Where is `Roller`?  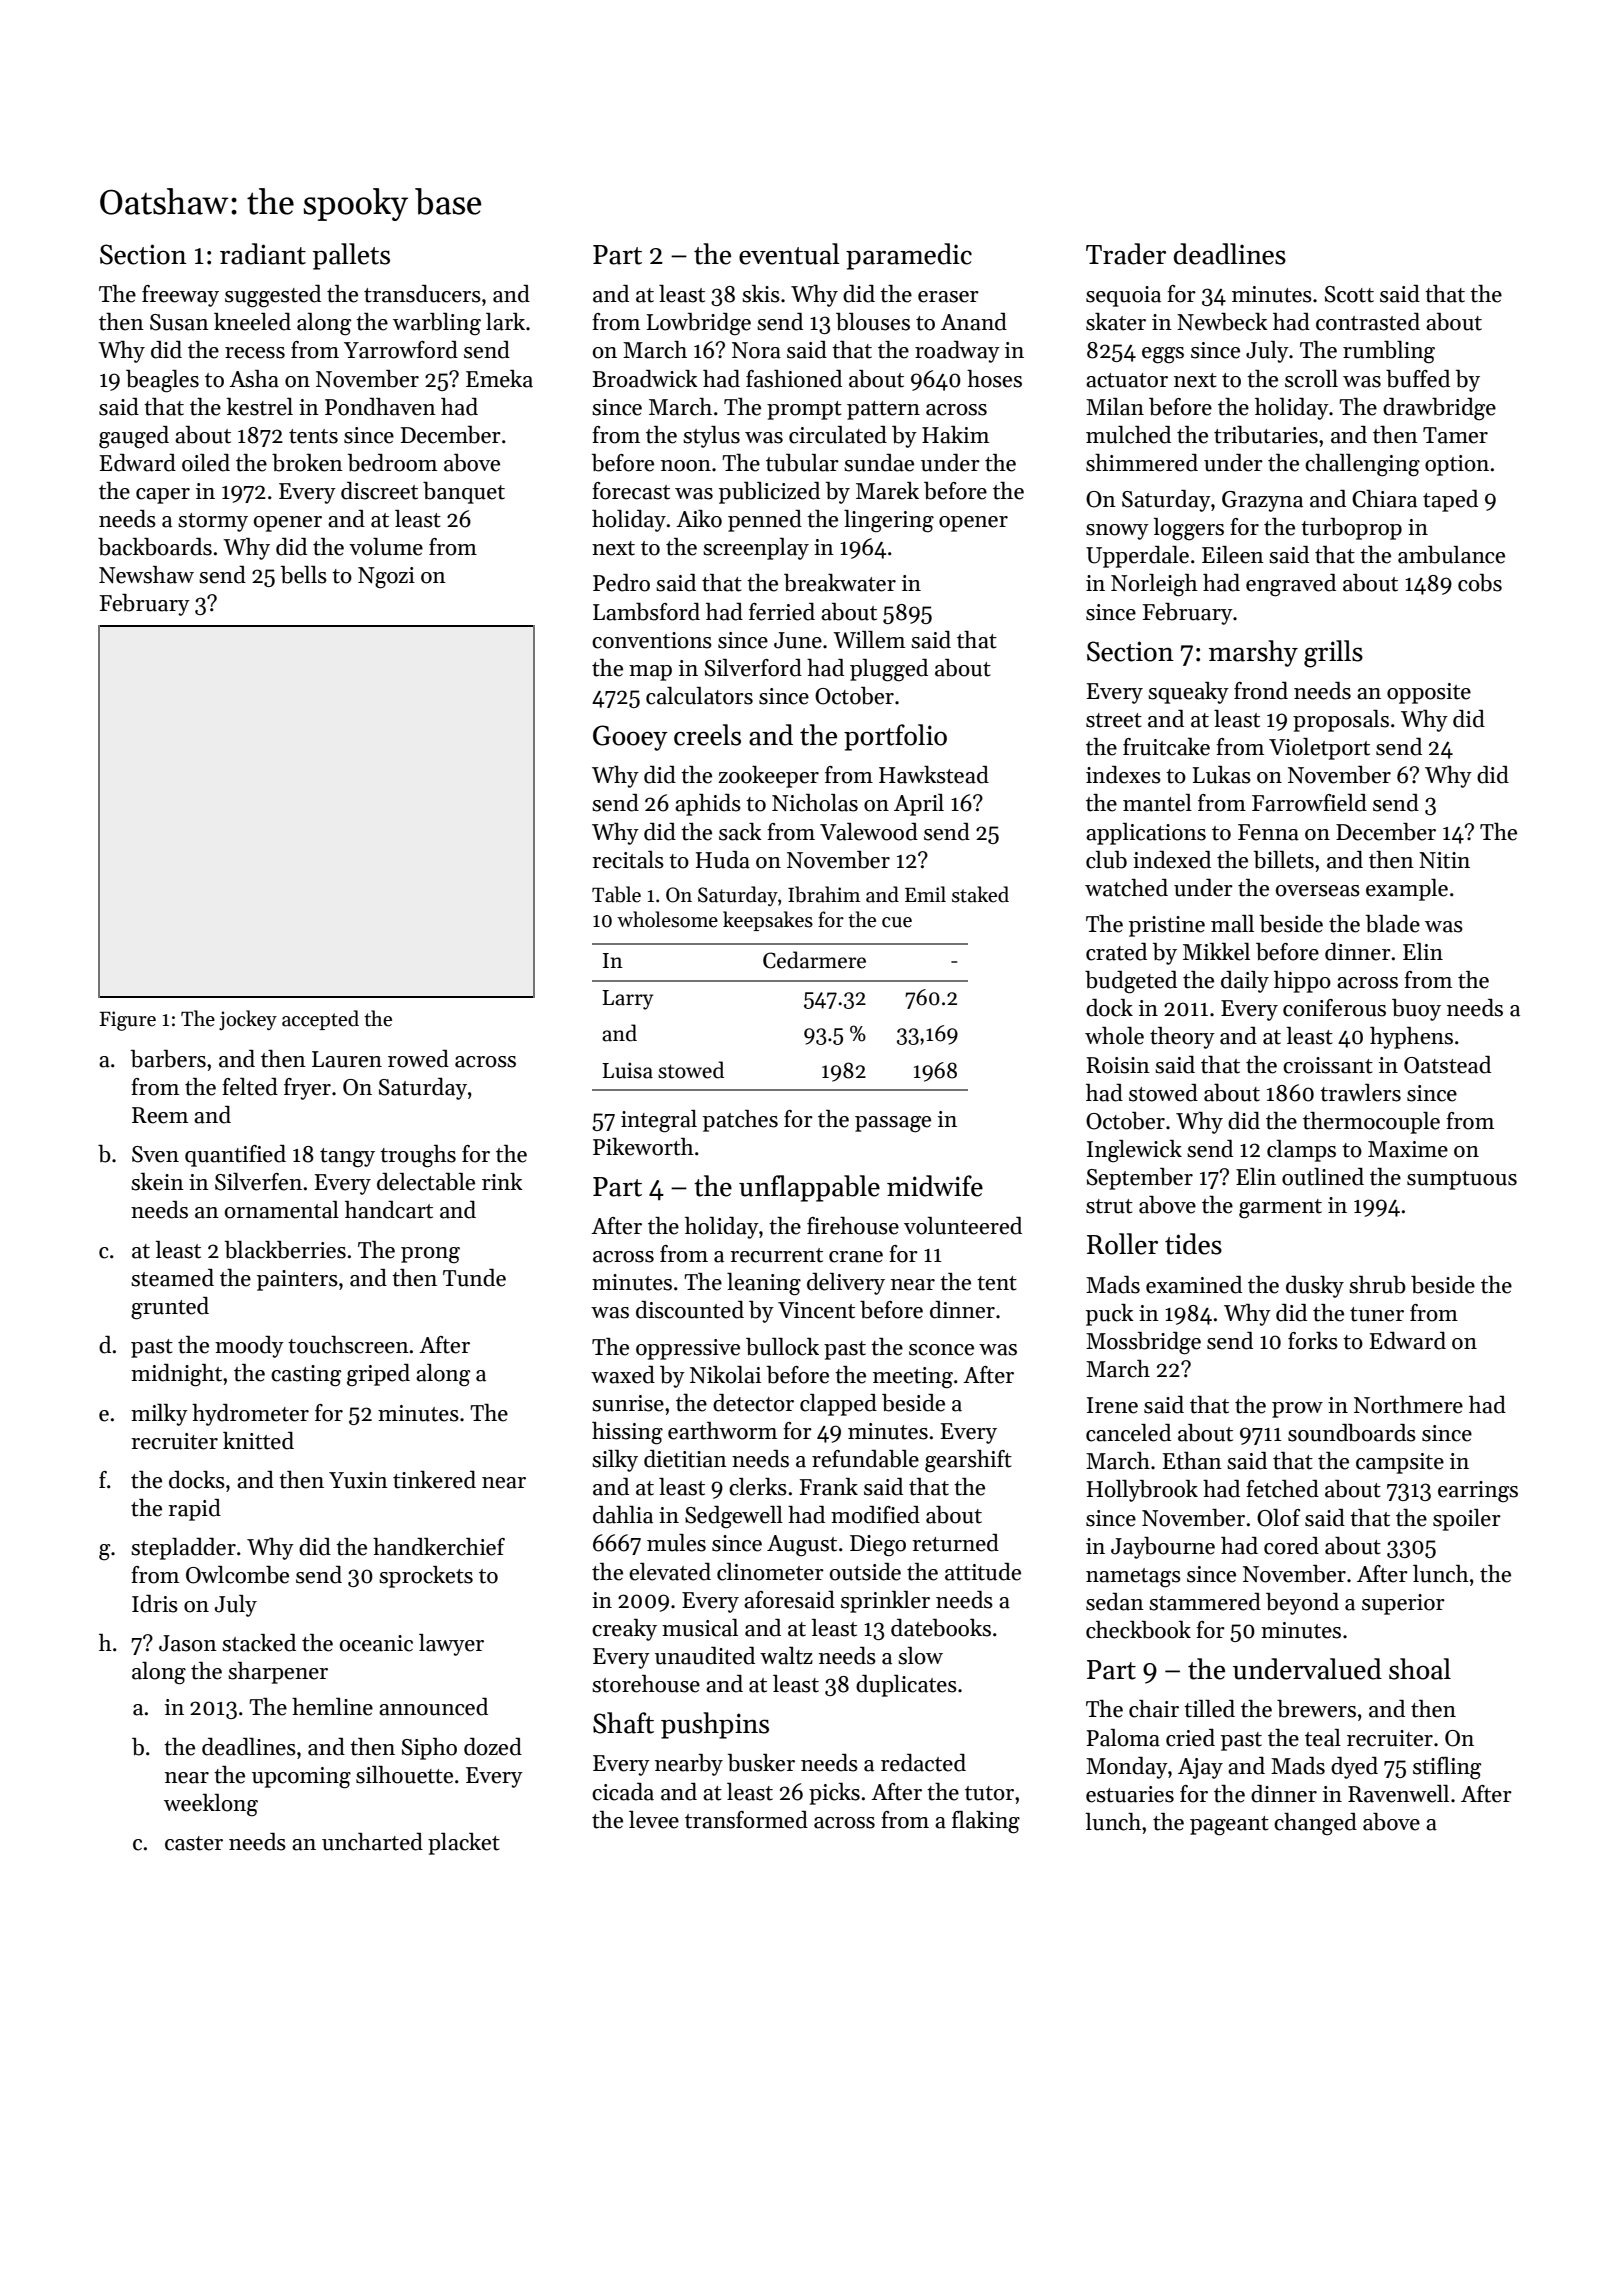 Roller is located at coordinates (1122, 1244).
